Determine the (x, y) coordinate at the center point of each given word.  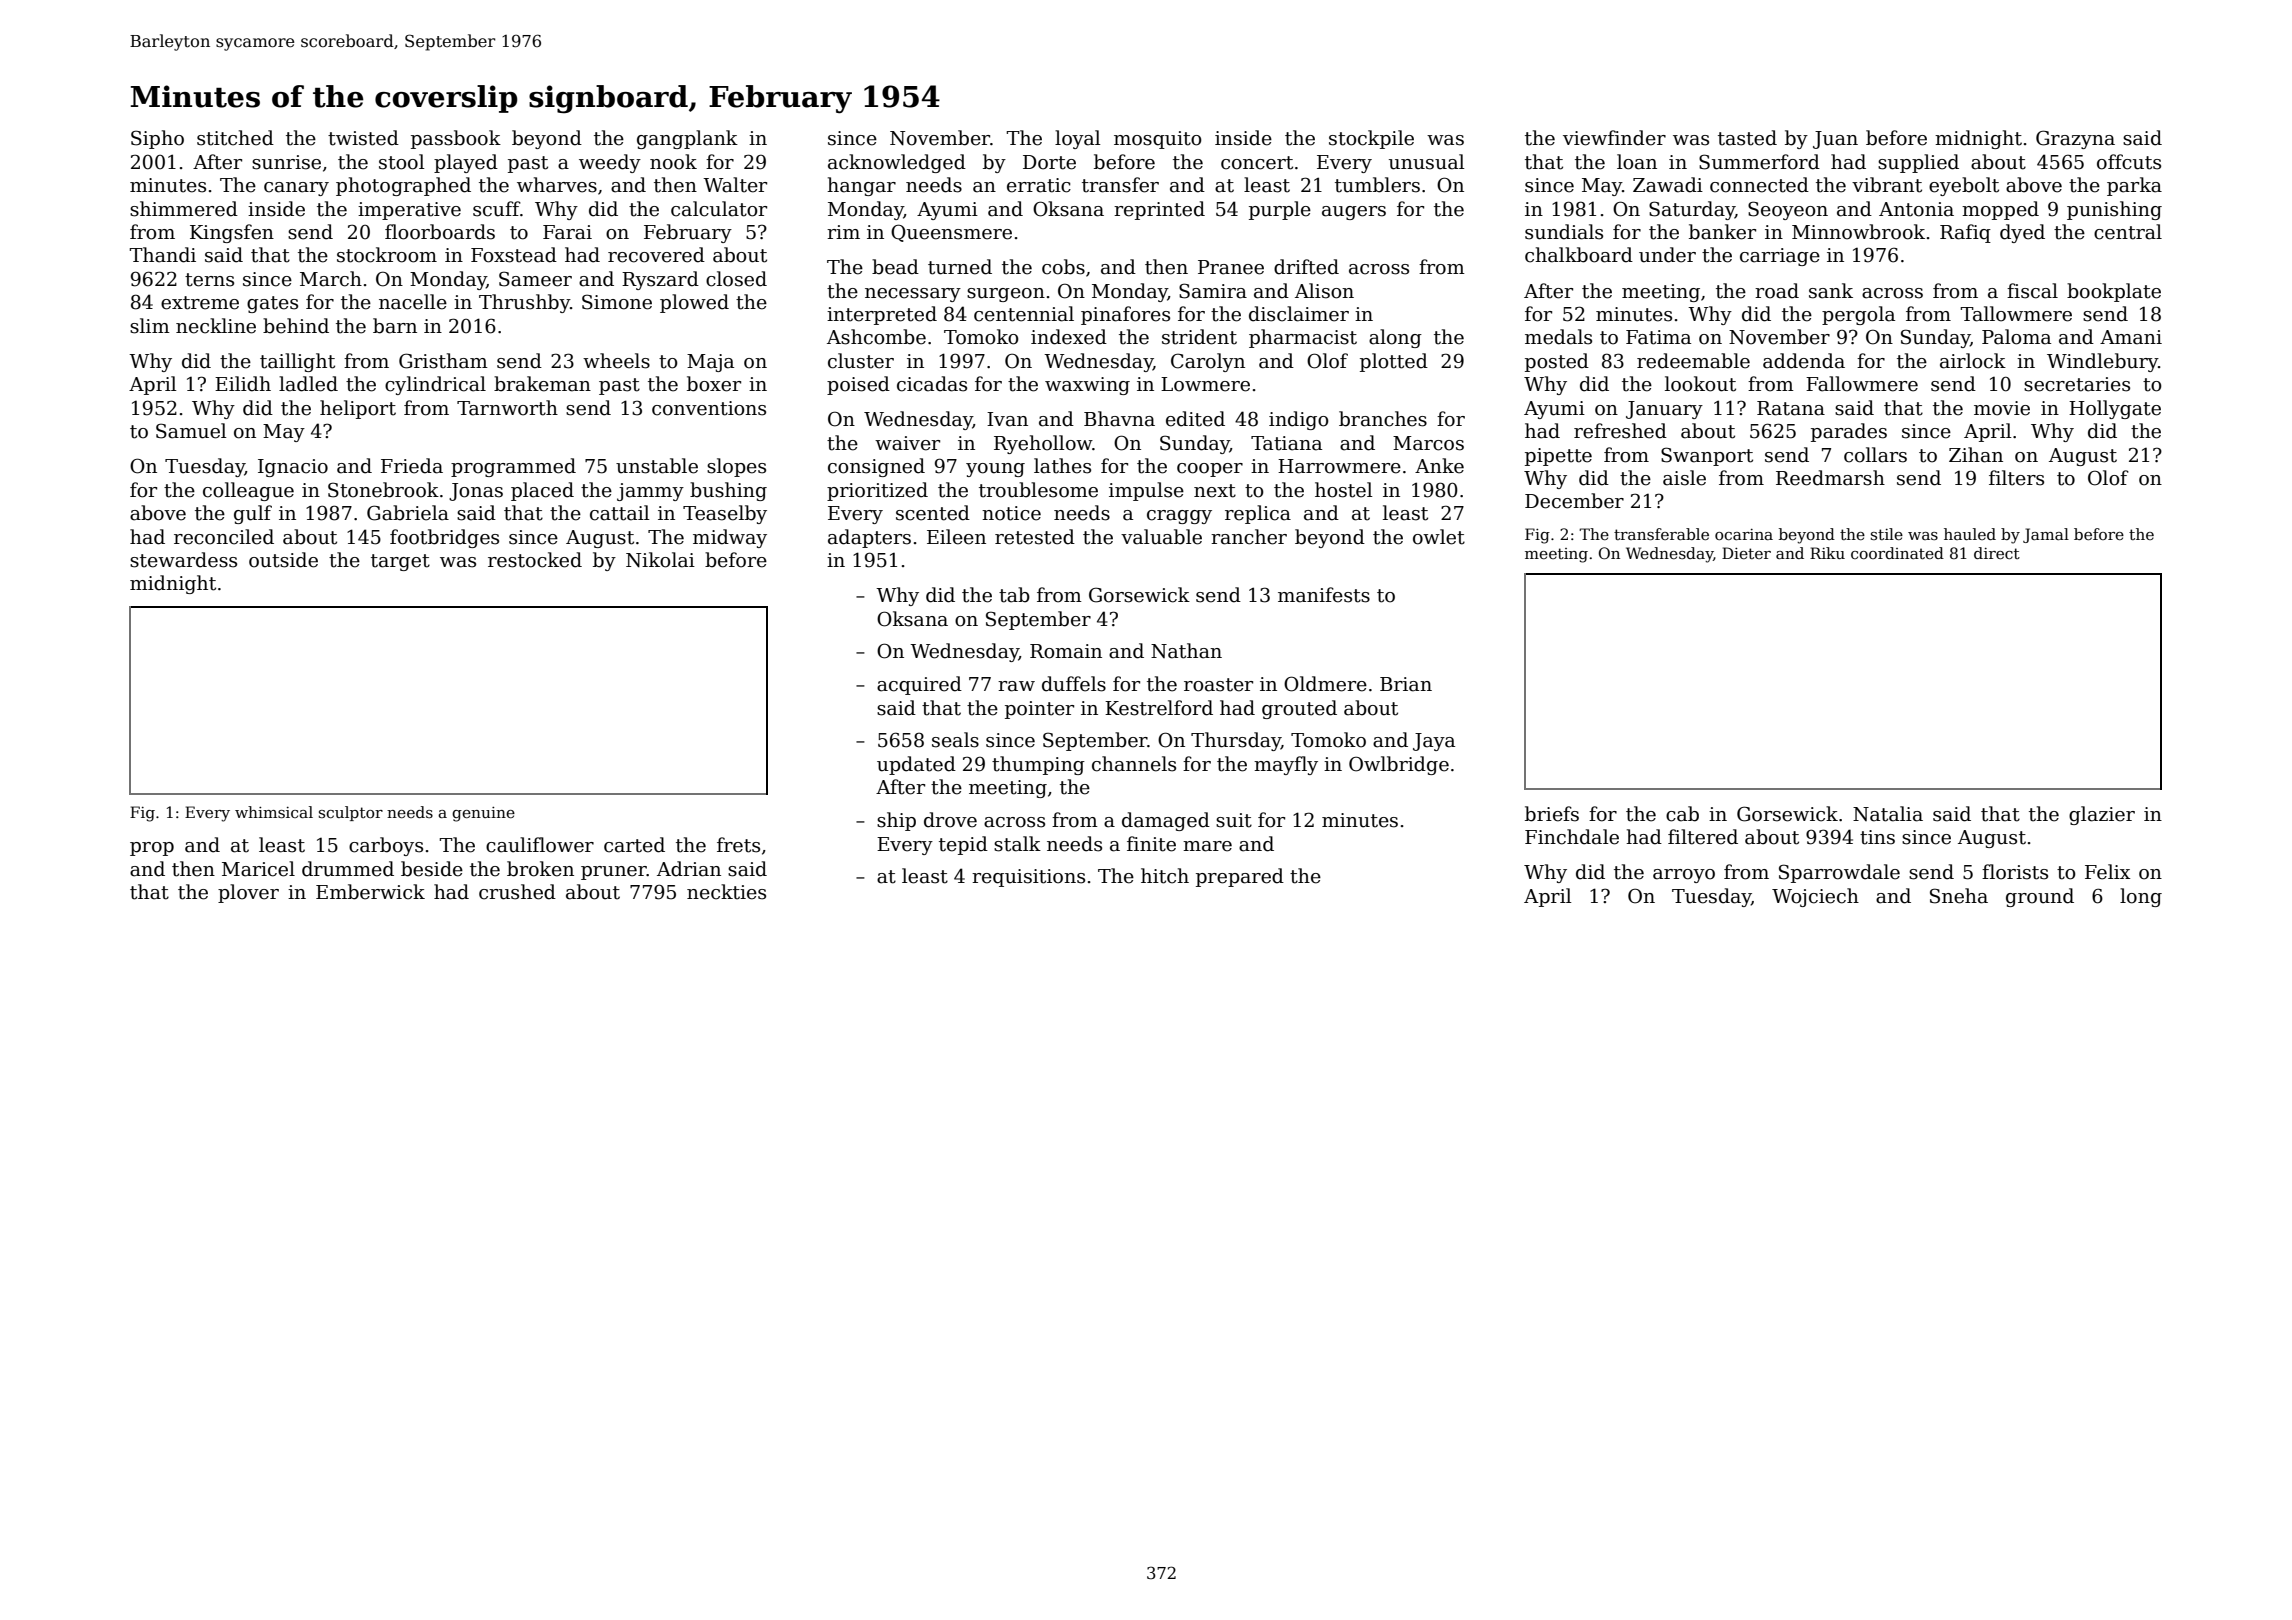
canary (296, 189)
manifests (1324, 595)
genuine (483, 814)
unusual (1427, 162)
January (1664, 410)
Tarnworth (507, 408)
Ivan (1007, 419)
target (400, 562)
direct (1997, 553)
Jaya (1434, 742)
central (2128, 232)
